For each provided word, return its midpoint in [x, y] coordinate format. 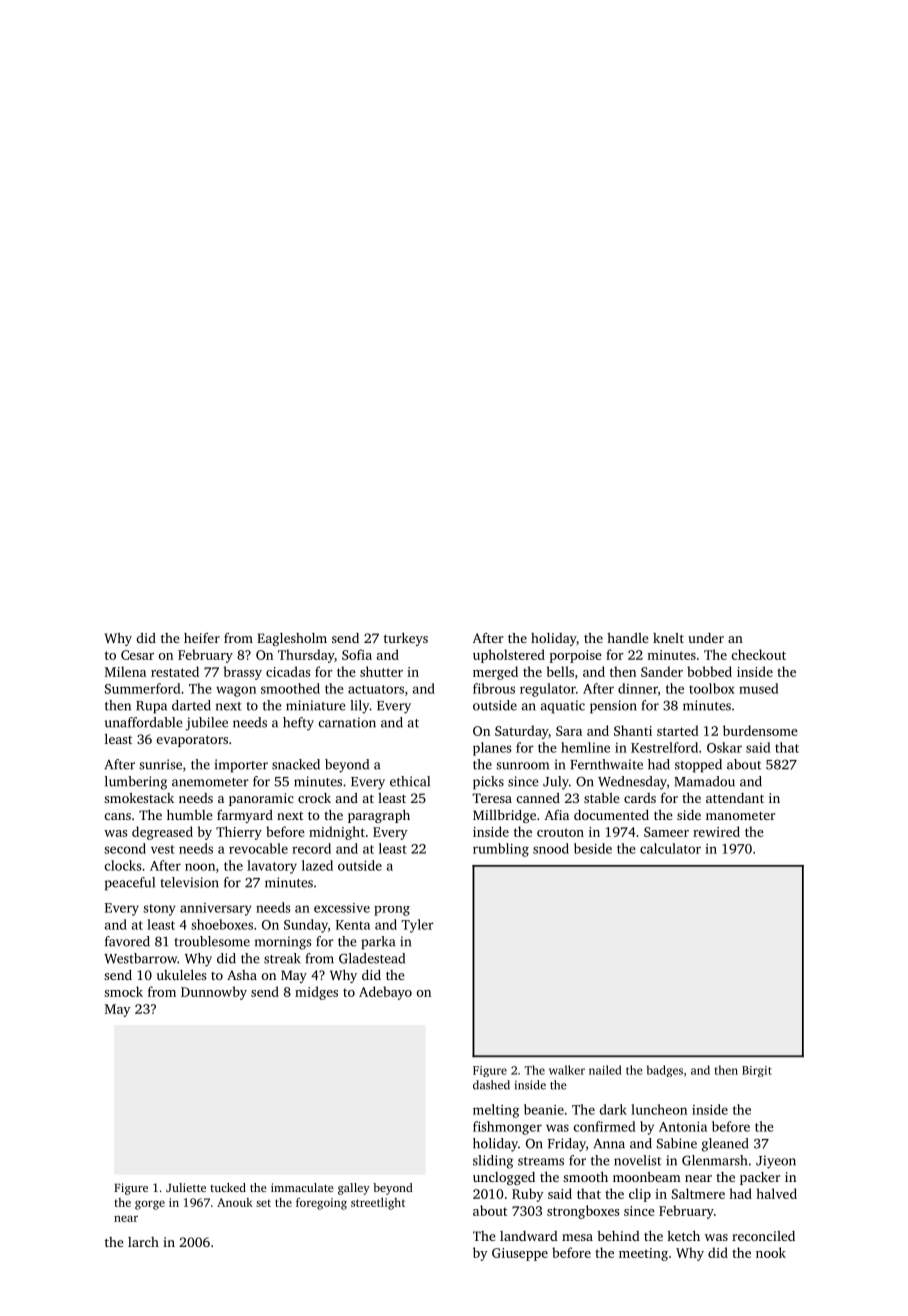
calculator [670, 848]
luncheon [659, 1109]
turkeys [406, 639]
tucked [228, 1187]
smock [123, 991]
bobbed [709, 671]
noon [200, 867]
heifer [202, 638]
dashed [491, 1085]
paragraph [379, 816]
